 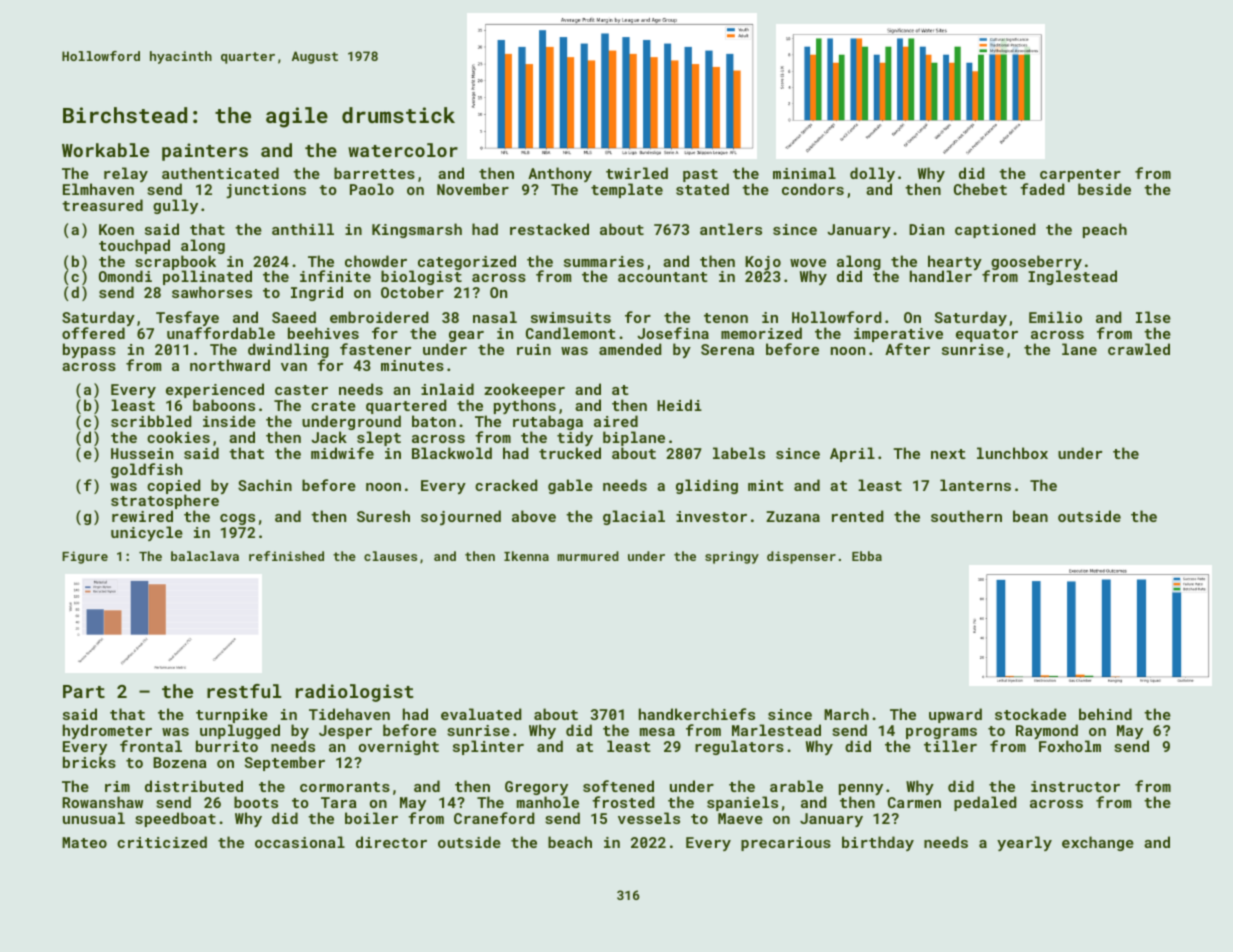 What do you see at coordinates (804, 173) in the screenshot?
I see `minimal` at bounding box center [804, 173].
